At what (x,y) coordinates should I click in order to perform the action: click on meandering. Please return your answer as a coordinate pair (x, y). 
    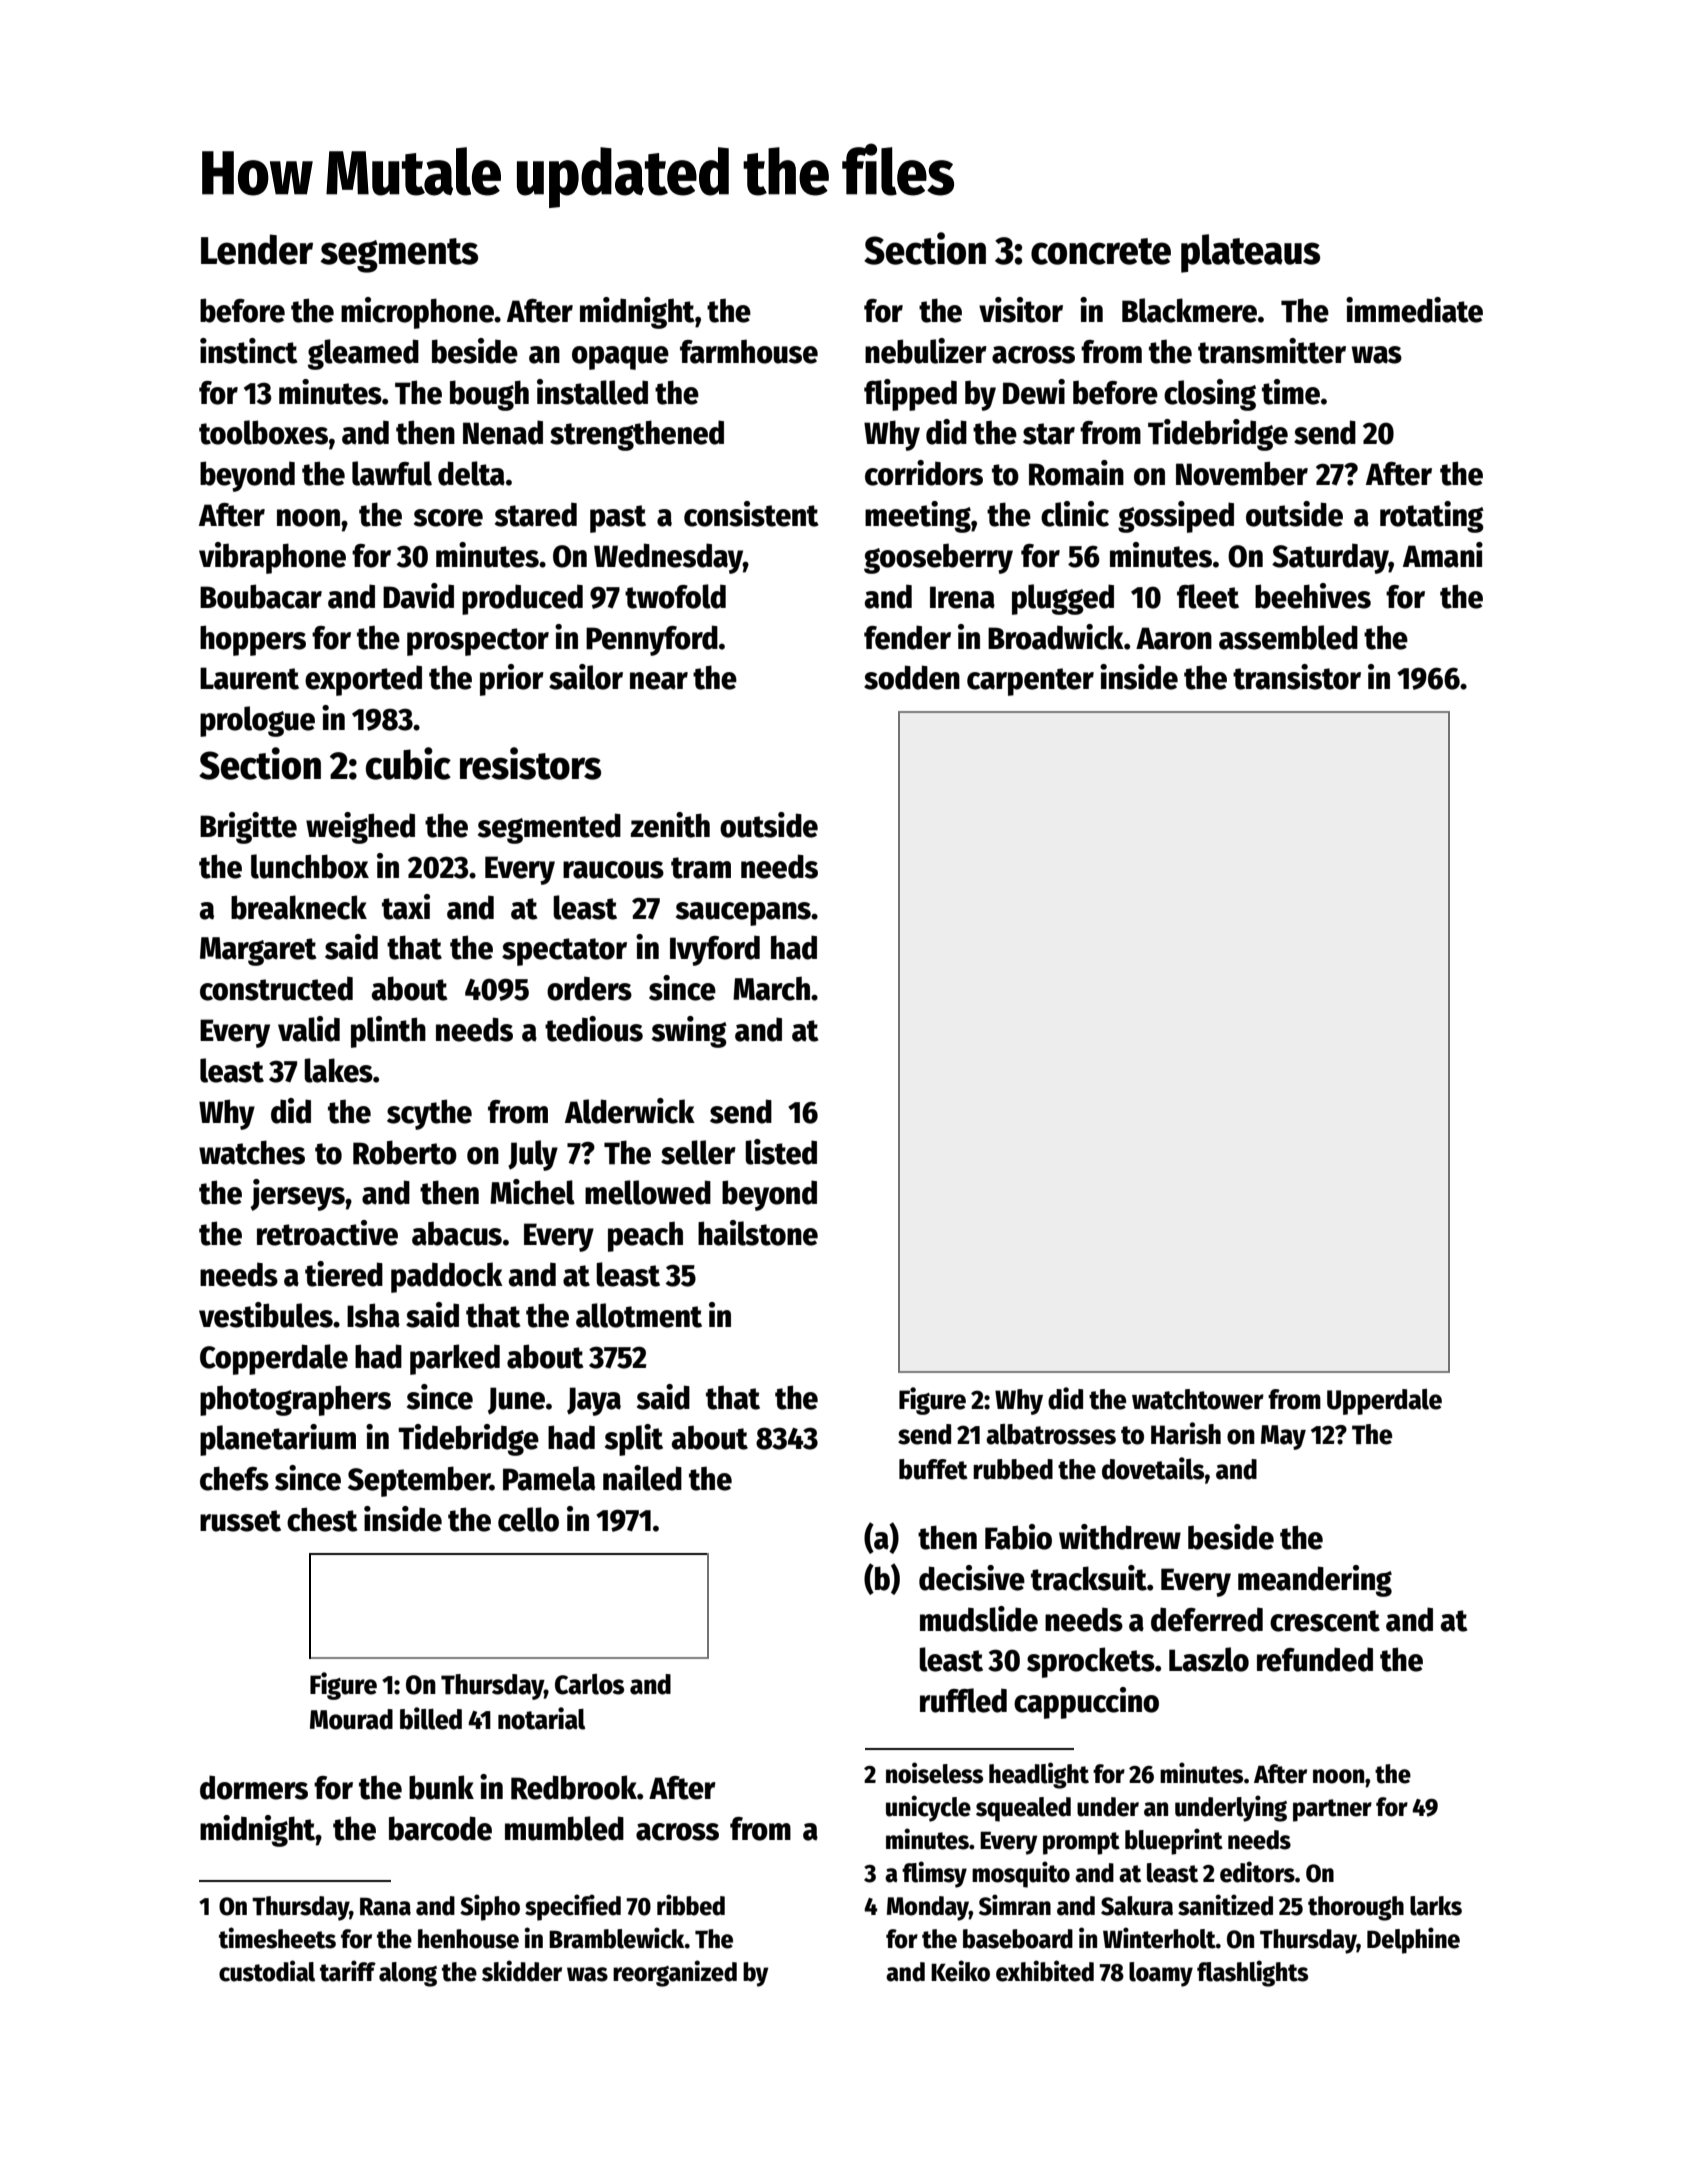
    Looking at the image, I should click on (1315, 1581).
